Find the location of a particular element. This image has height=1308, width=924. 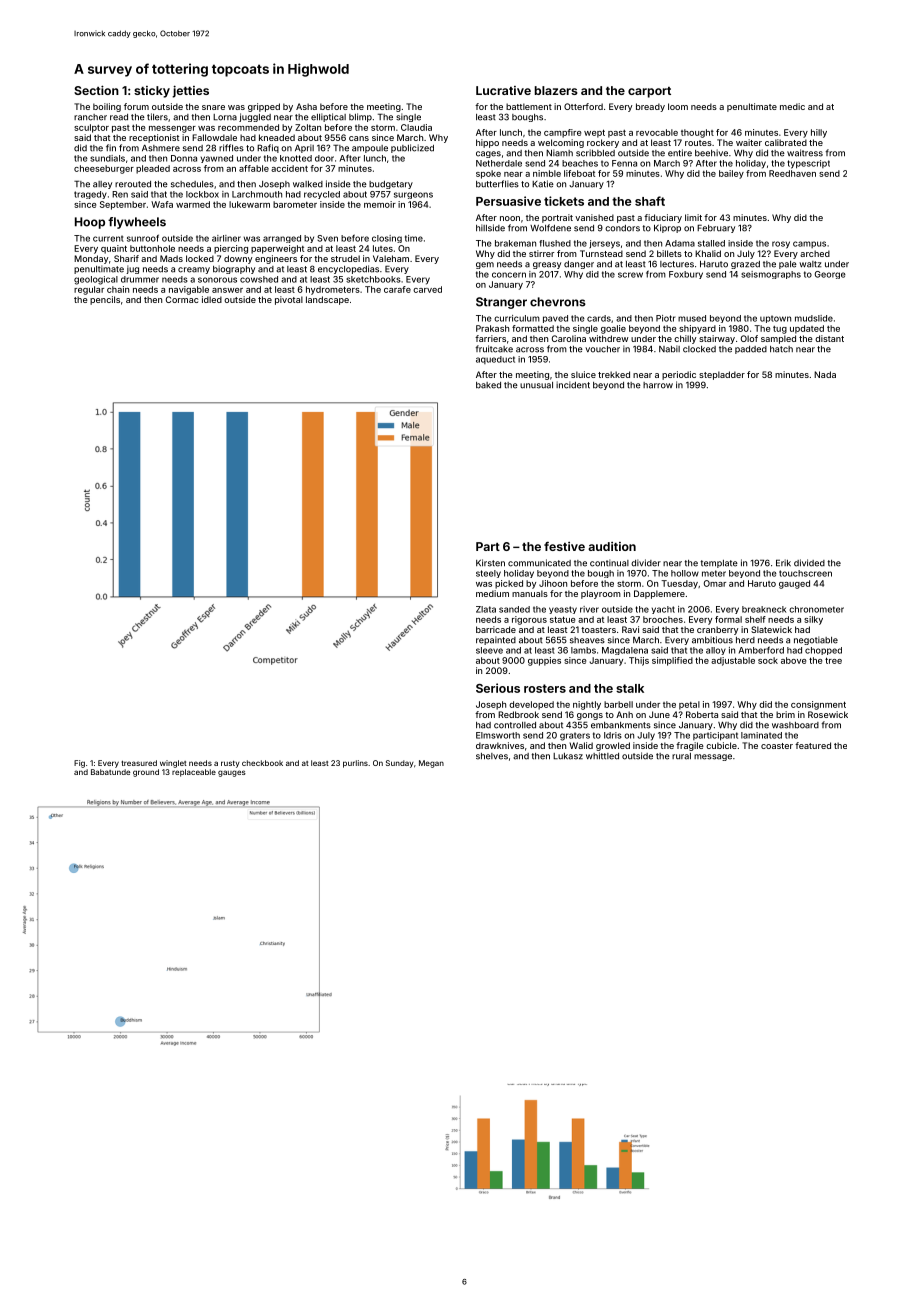

memoir is located at coordinates (380, 204).
